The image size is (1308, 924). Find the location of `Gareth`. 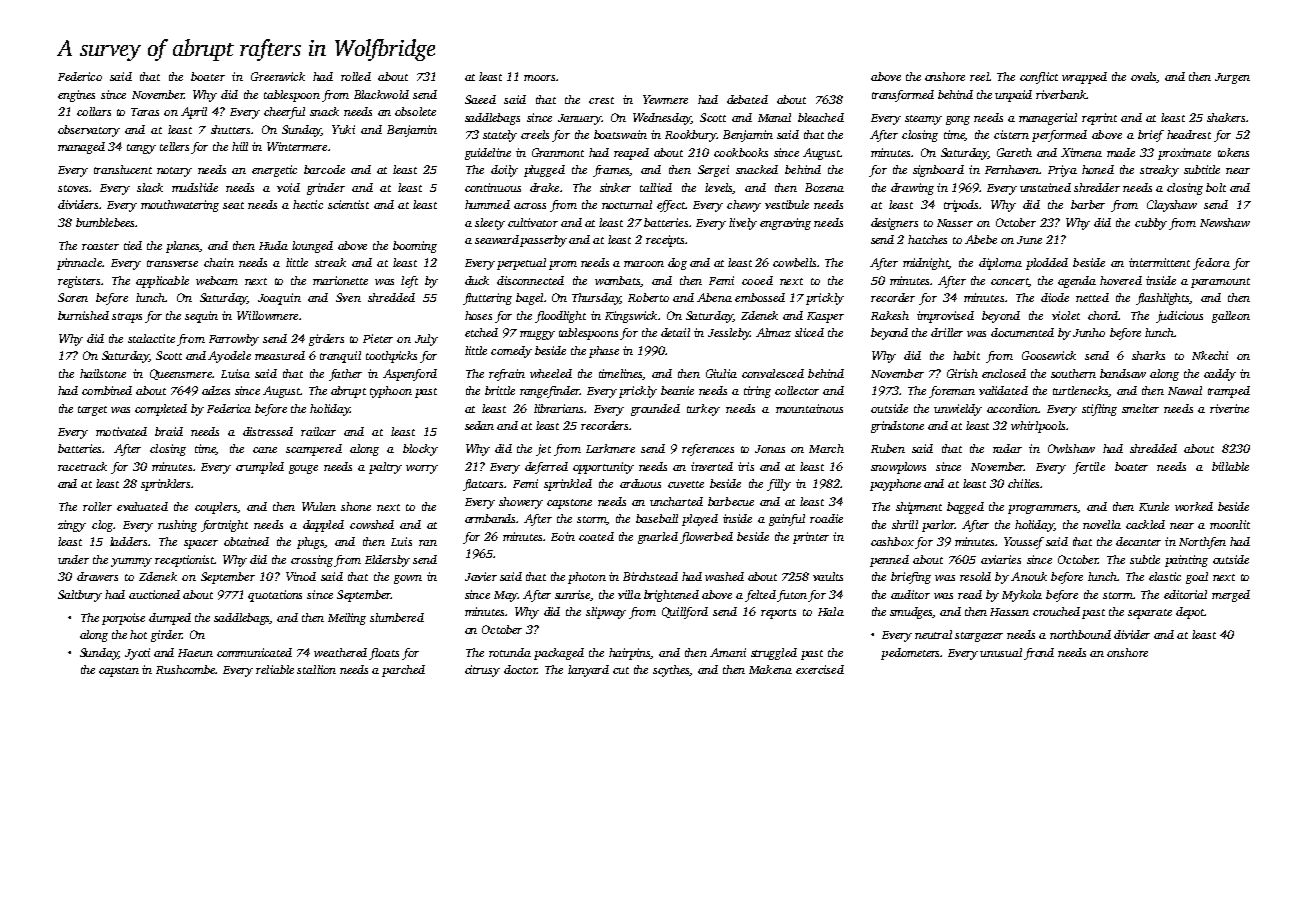

Gareth is located at coordinates (1014, 152).
